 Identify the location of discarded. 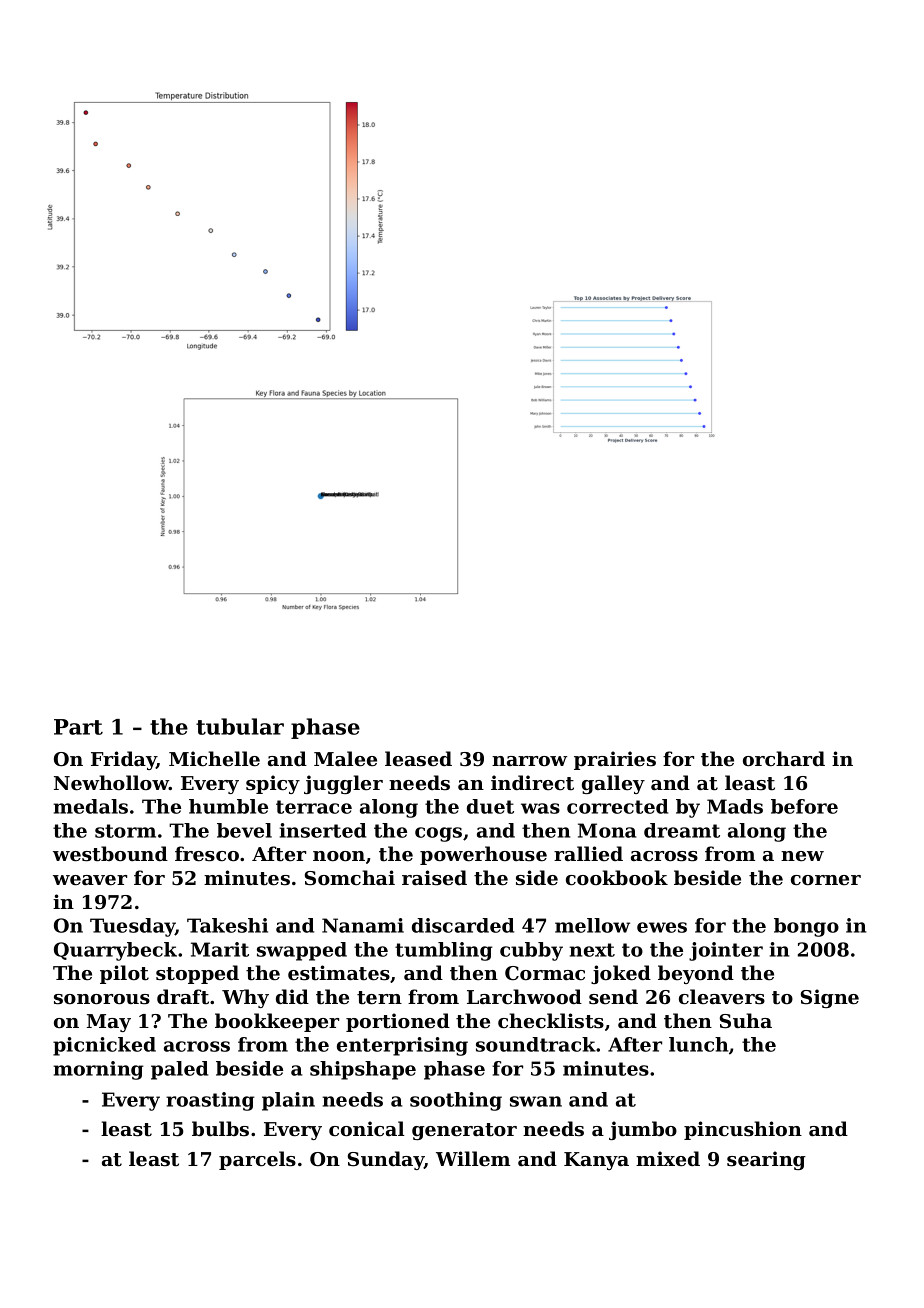
(463, 925).
